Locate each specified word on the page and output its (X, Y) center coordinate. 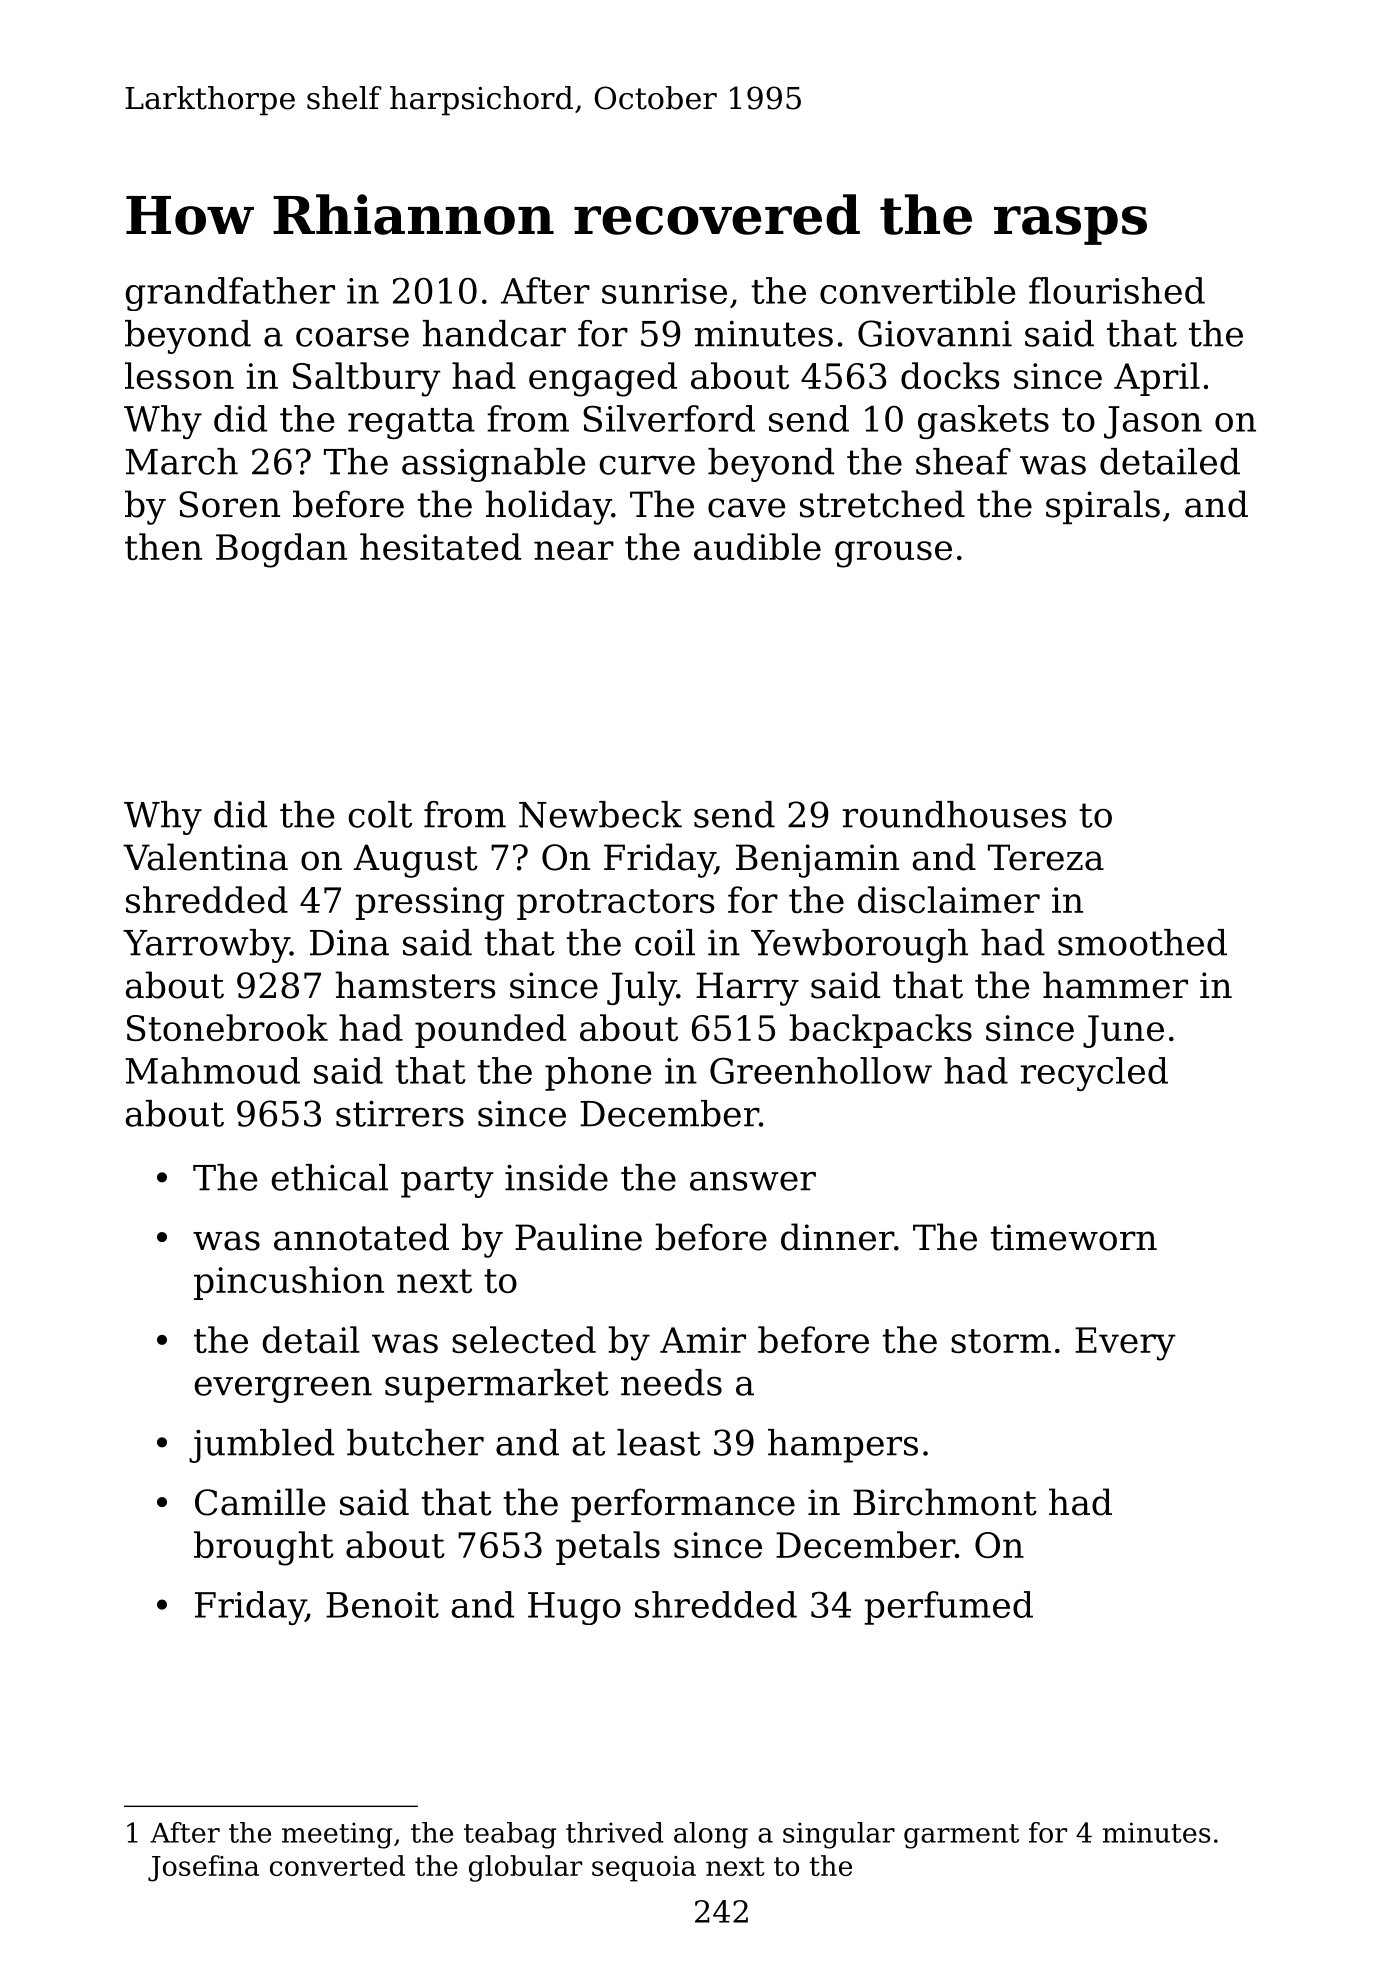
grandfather (230, 294)
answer (753, 1181)
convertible (917, 290)
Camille (260, 1502)
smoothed (1142, 942)
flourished (1117, 290)
